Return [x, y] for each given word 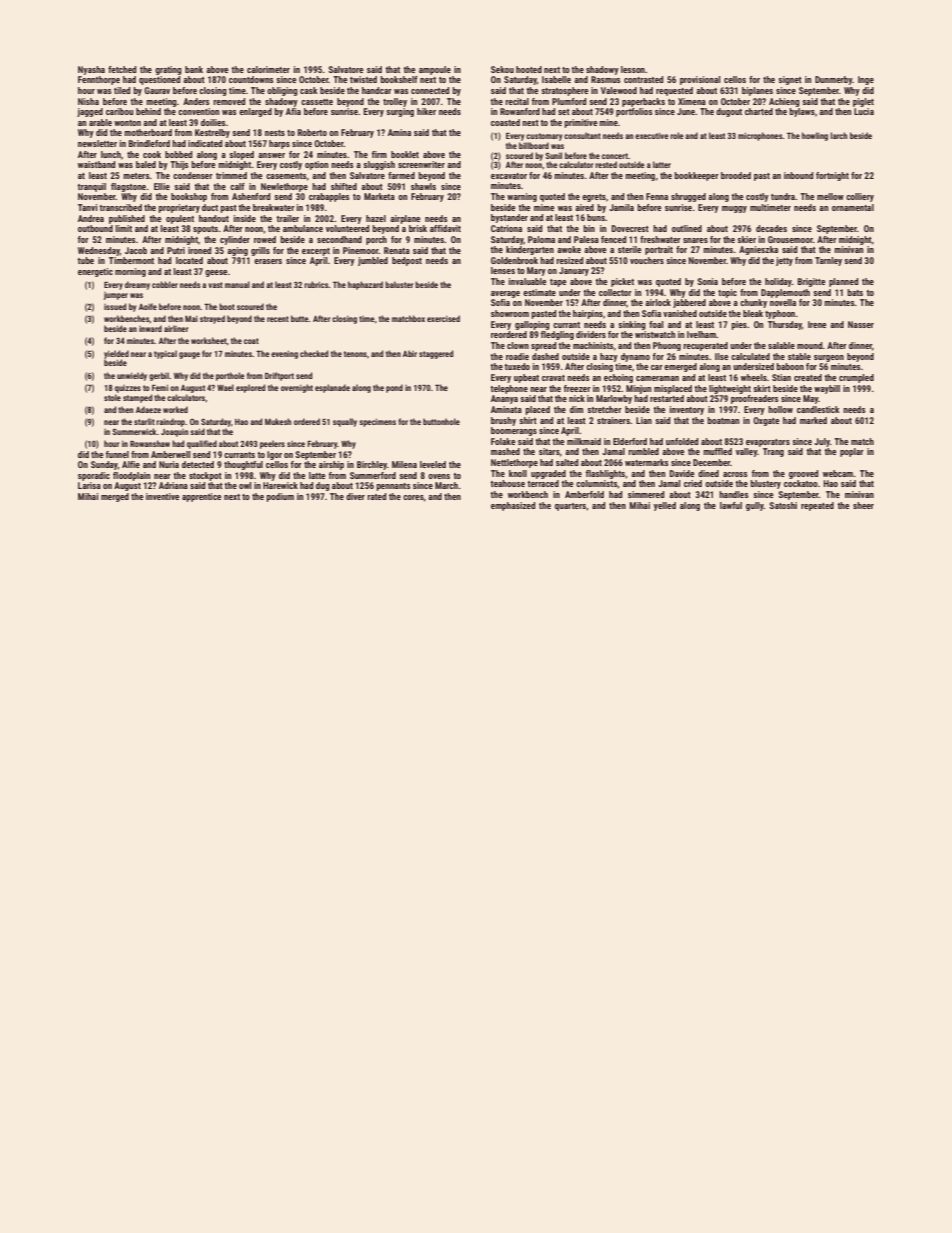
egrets [594, 198]
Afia [293, 111]
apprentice [202, 497]
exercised [443, 318]
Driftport [279, 376]
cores [413, 497]
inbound [798, 175]
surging [400, 112]
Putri [176, 250]
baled [146, 164]
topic [727, 293]
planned [843, 282]
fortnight [832, 176]
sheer [863, 505]
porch [376, 240]
